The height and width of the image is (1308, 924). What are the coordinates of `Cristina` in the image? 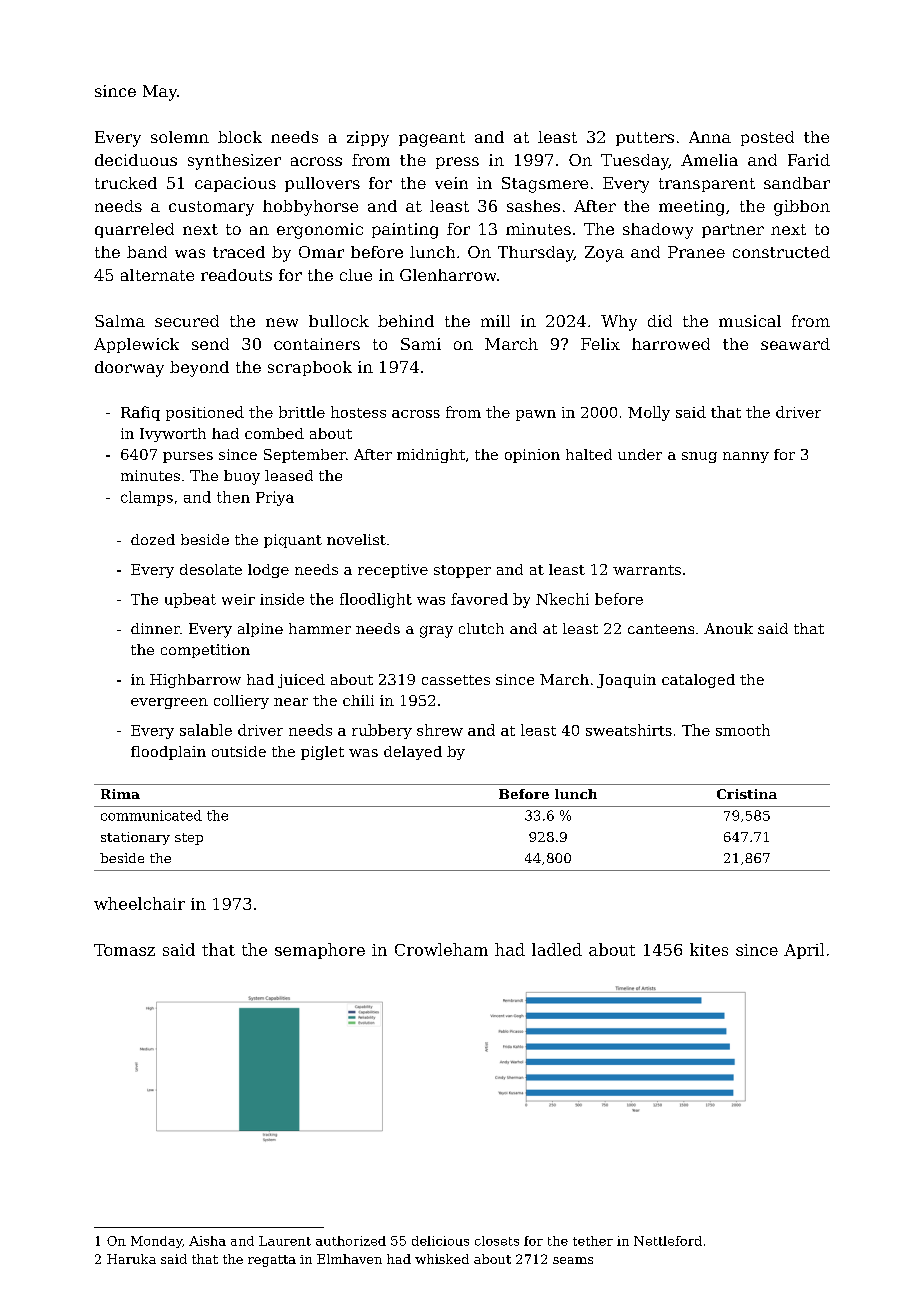 It's located at (747, 794).
